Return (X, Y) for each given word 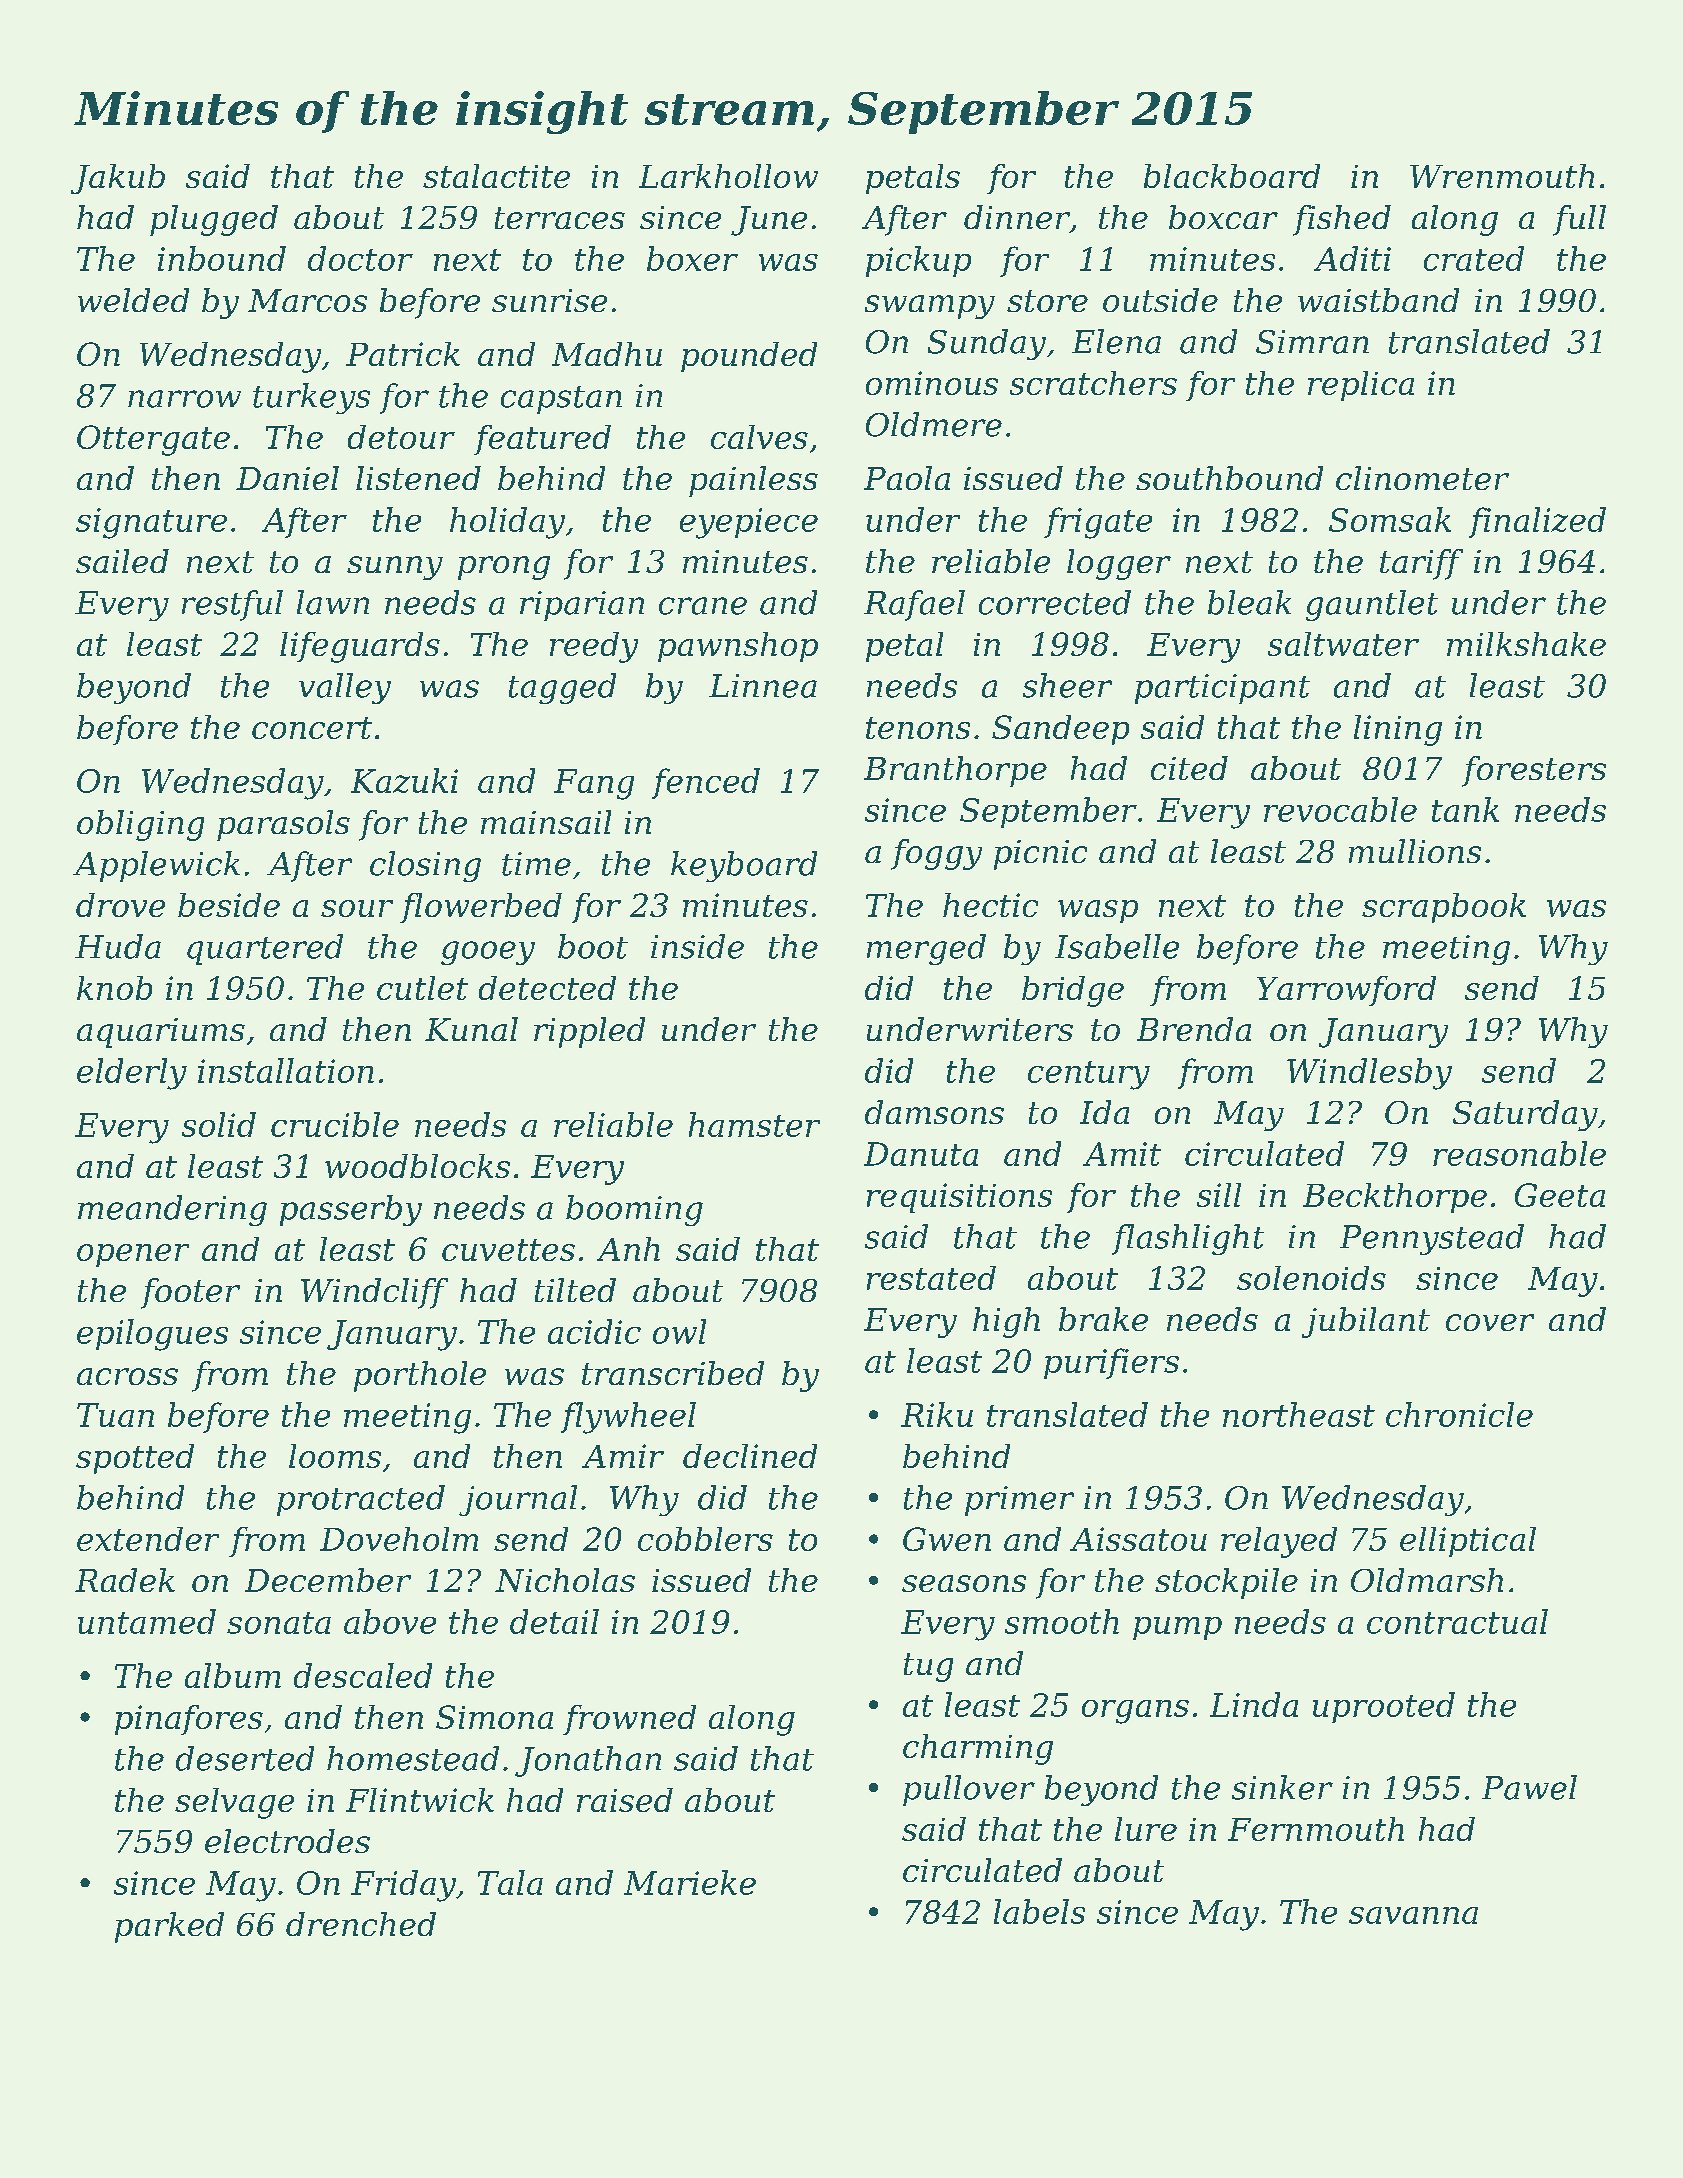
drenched (361, 1924)
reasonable (1519, 1153)
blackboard (1232, 176)
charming (978, 1749)
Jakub (118, 179)
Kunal (471, 1029)
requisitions (959, 1198)
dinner (1017, 217)
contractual (1457, 1621)
